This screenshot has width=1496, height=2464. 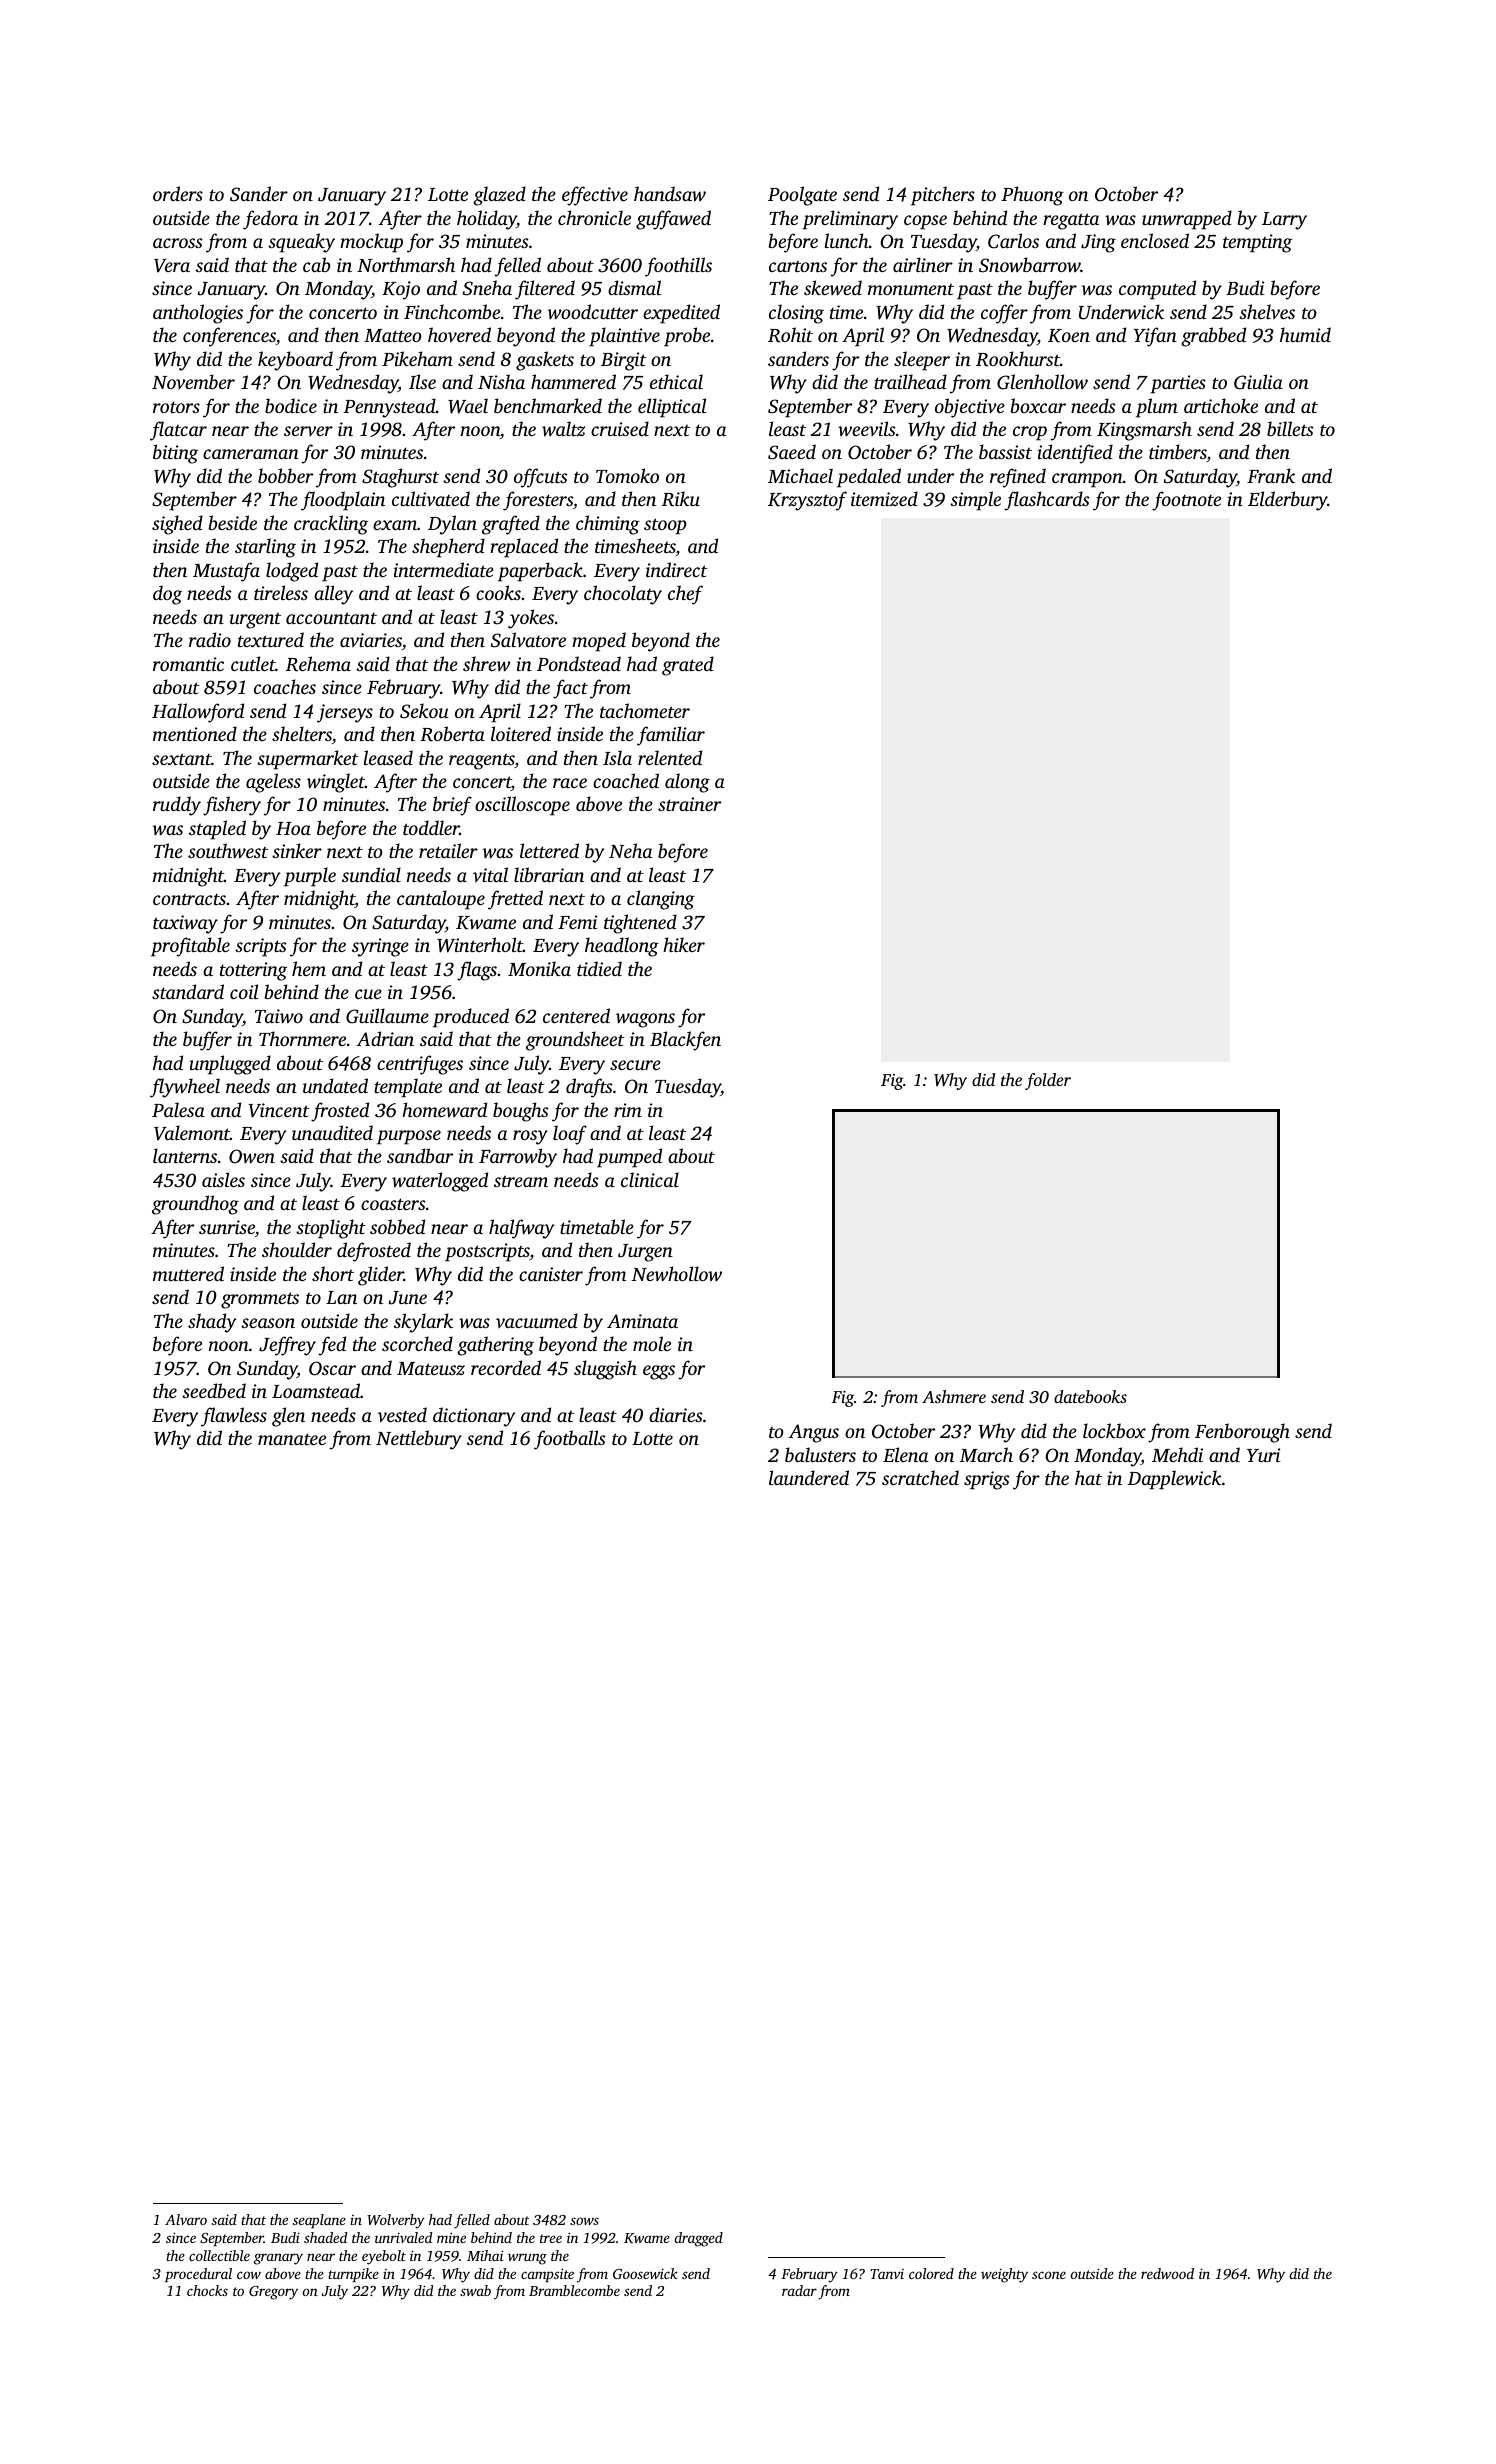 What do you see at coordinates (396, 2221) in the screenshot?
I see `Wolverby` at bounding box center [396, 2221].
